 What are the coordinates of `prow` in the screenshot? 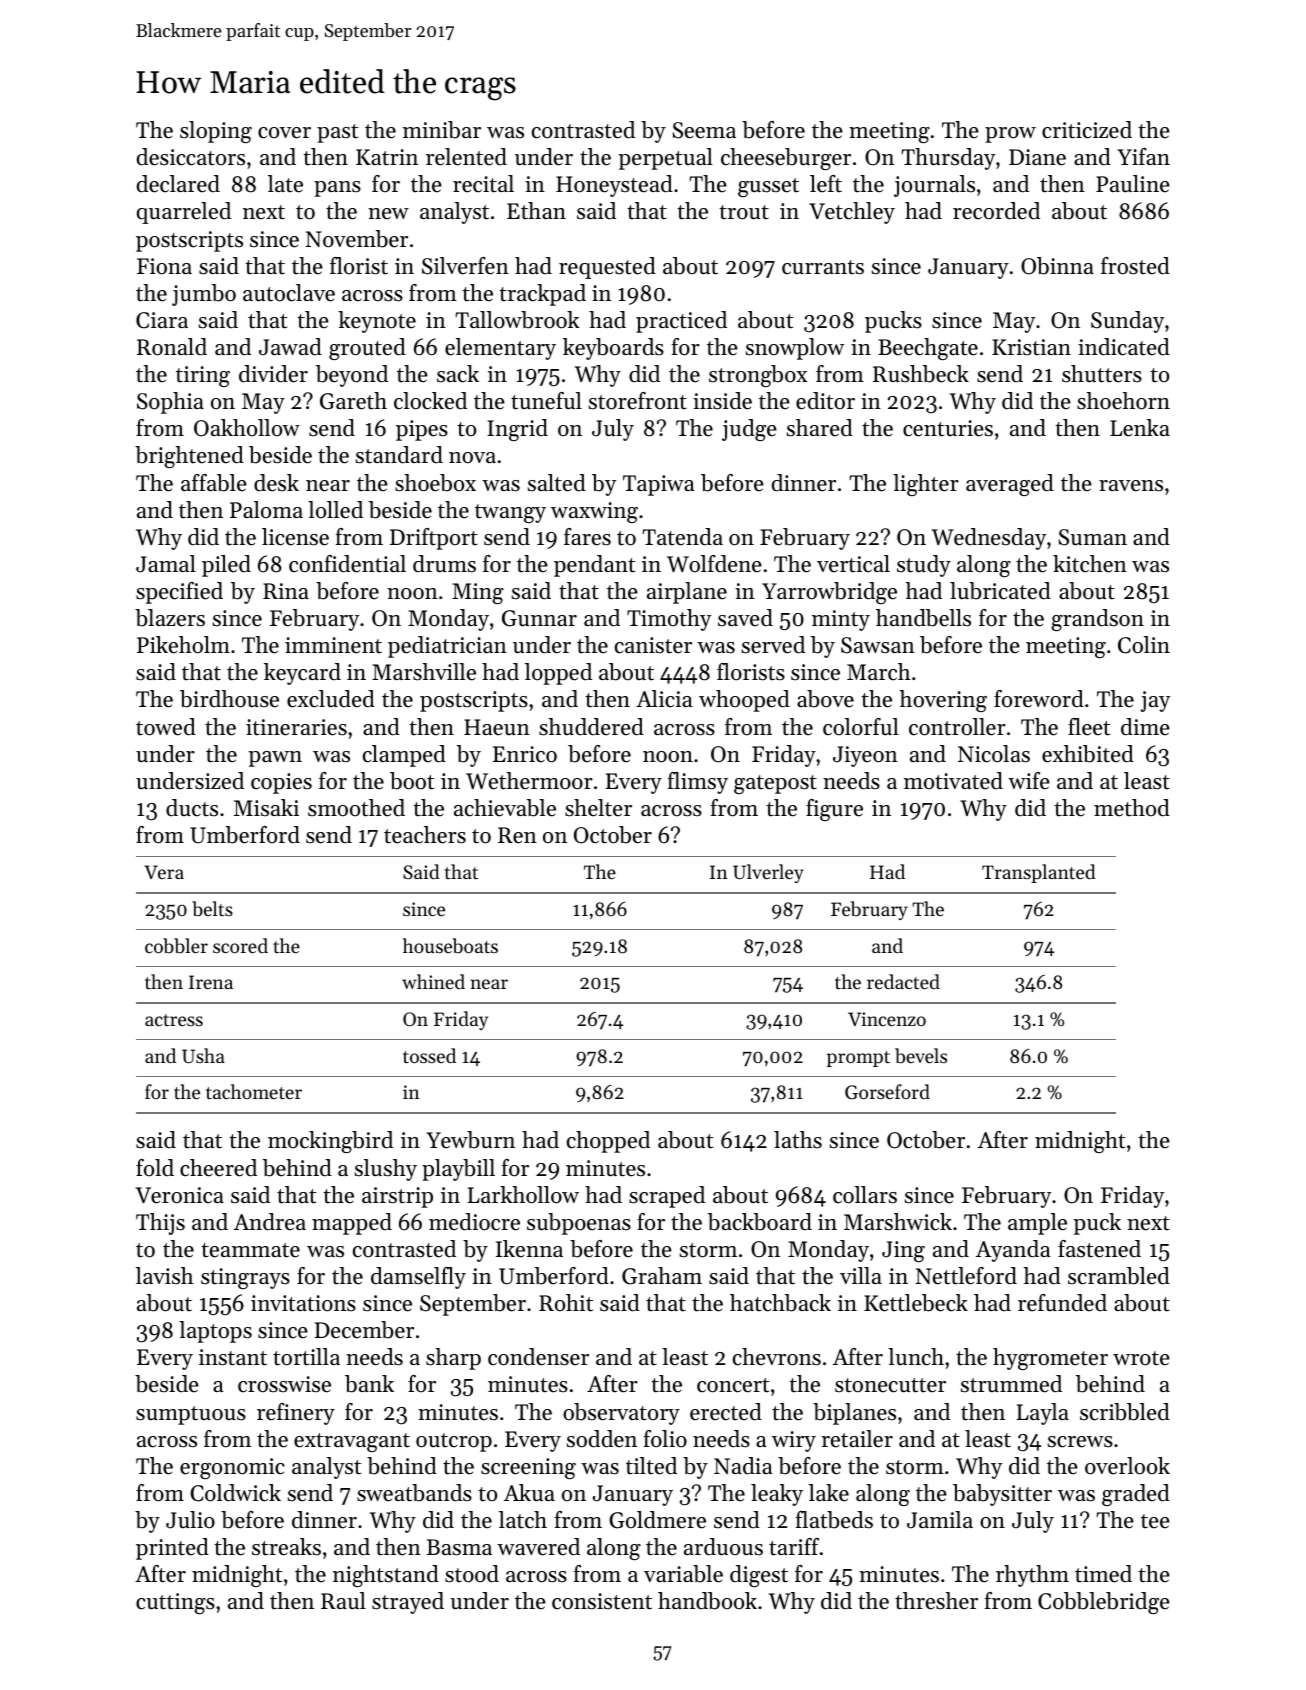 It's located at (1010, 135).
